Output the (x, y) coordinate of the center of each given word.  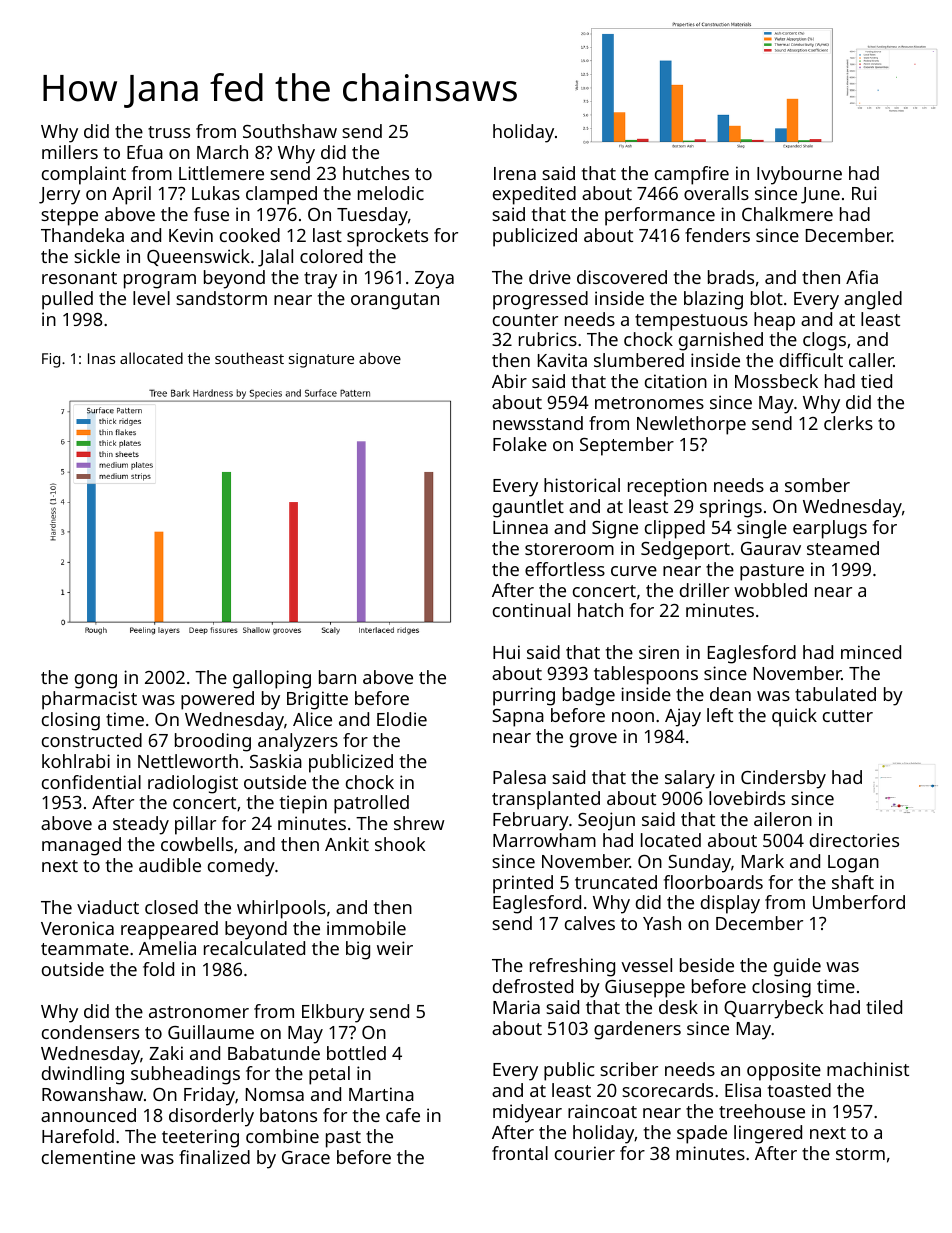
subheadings (185, 1075)
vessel (646, 965)
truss (169, 132)
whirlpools (281, 909)
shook (400, 844)
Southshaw (290, 131)
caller (871, 360)
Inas (101, 358)
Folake (520, 444)
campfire (692, 175)
